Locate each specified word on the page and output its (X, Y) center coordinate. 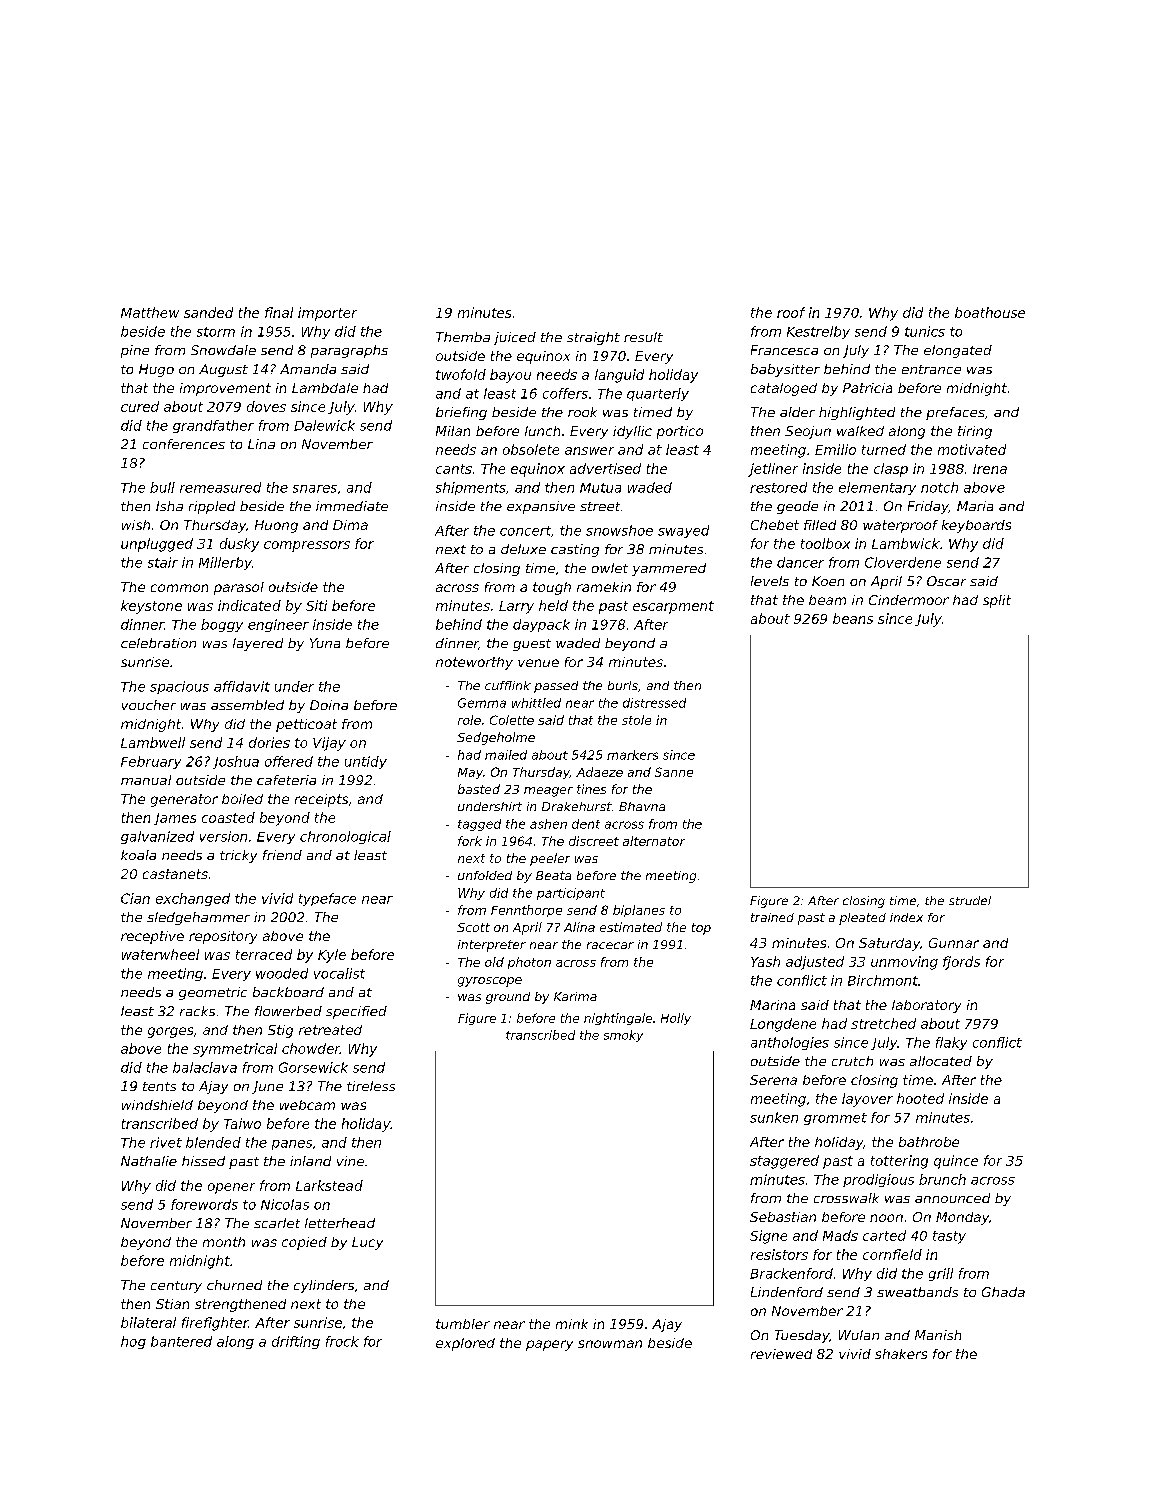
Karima (575, 996)
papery (549, 1345)
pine (135, 351)
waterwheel (160, 954)
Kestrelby (818, 332)
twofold (461, 374)
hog (133, 1342)
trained (772, 917)
